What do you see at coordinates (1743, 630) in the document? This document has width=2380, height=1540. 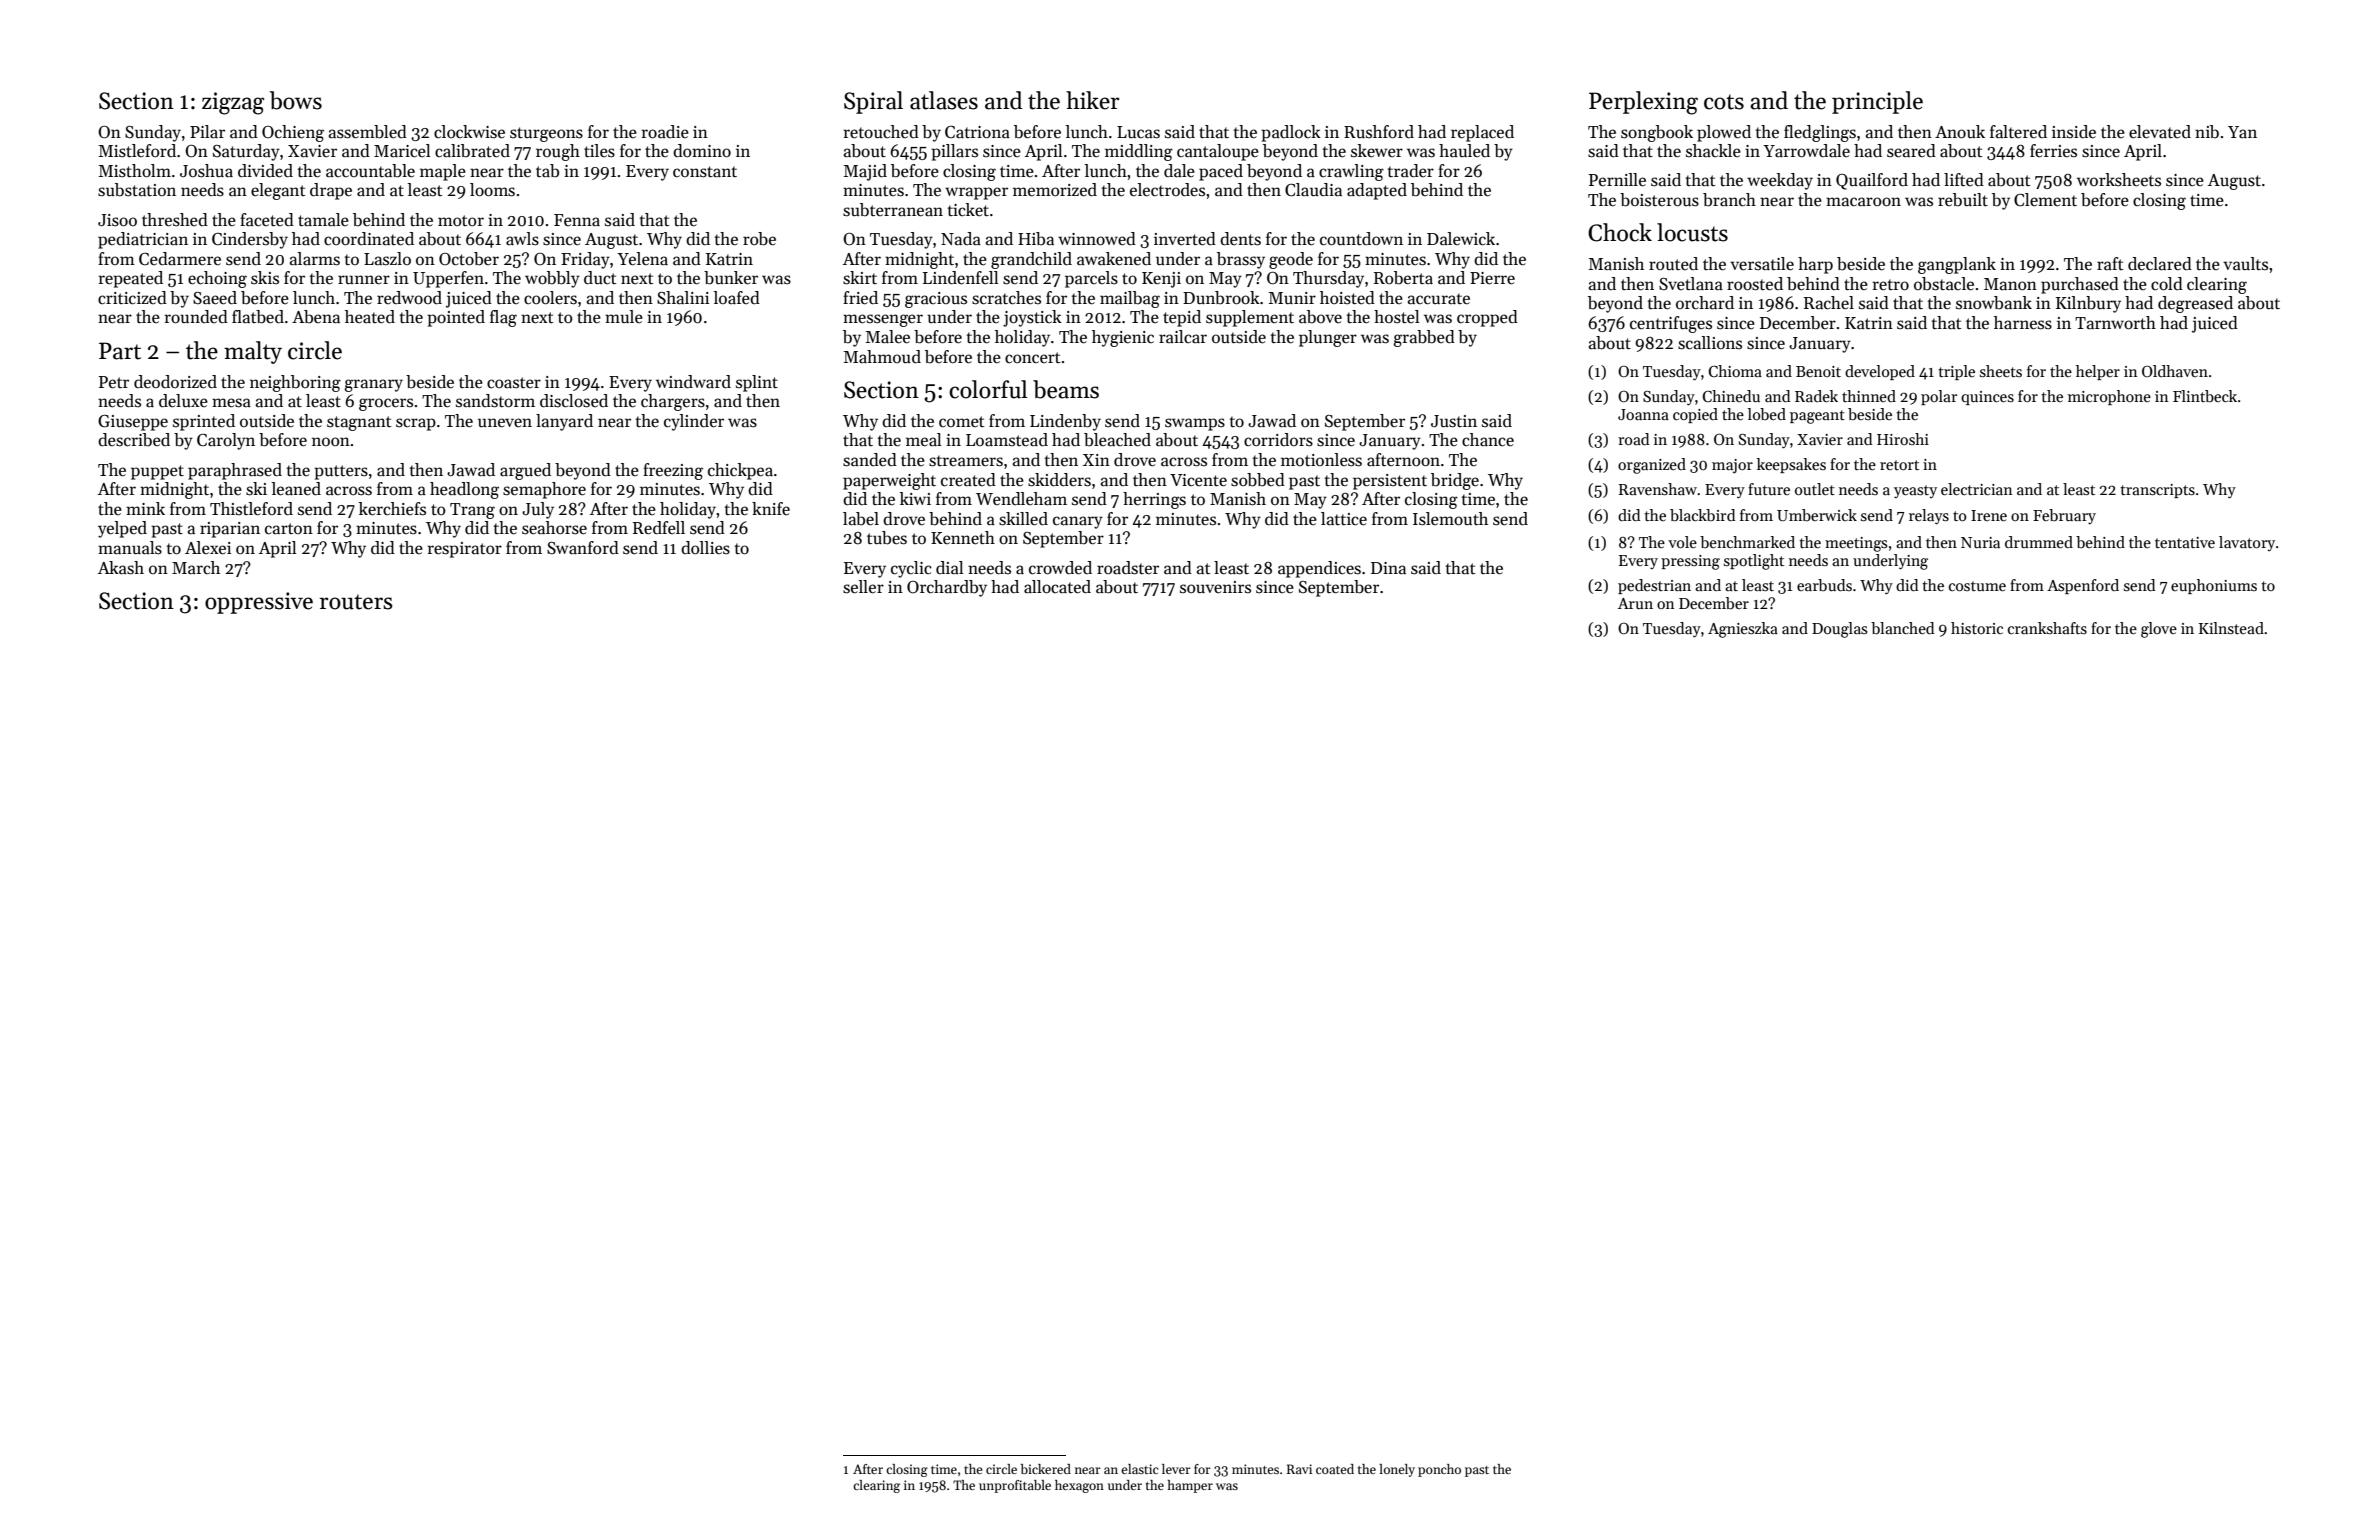 I see `Agnieszka` at bounding box center [1743, 630].
